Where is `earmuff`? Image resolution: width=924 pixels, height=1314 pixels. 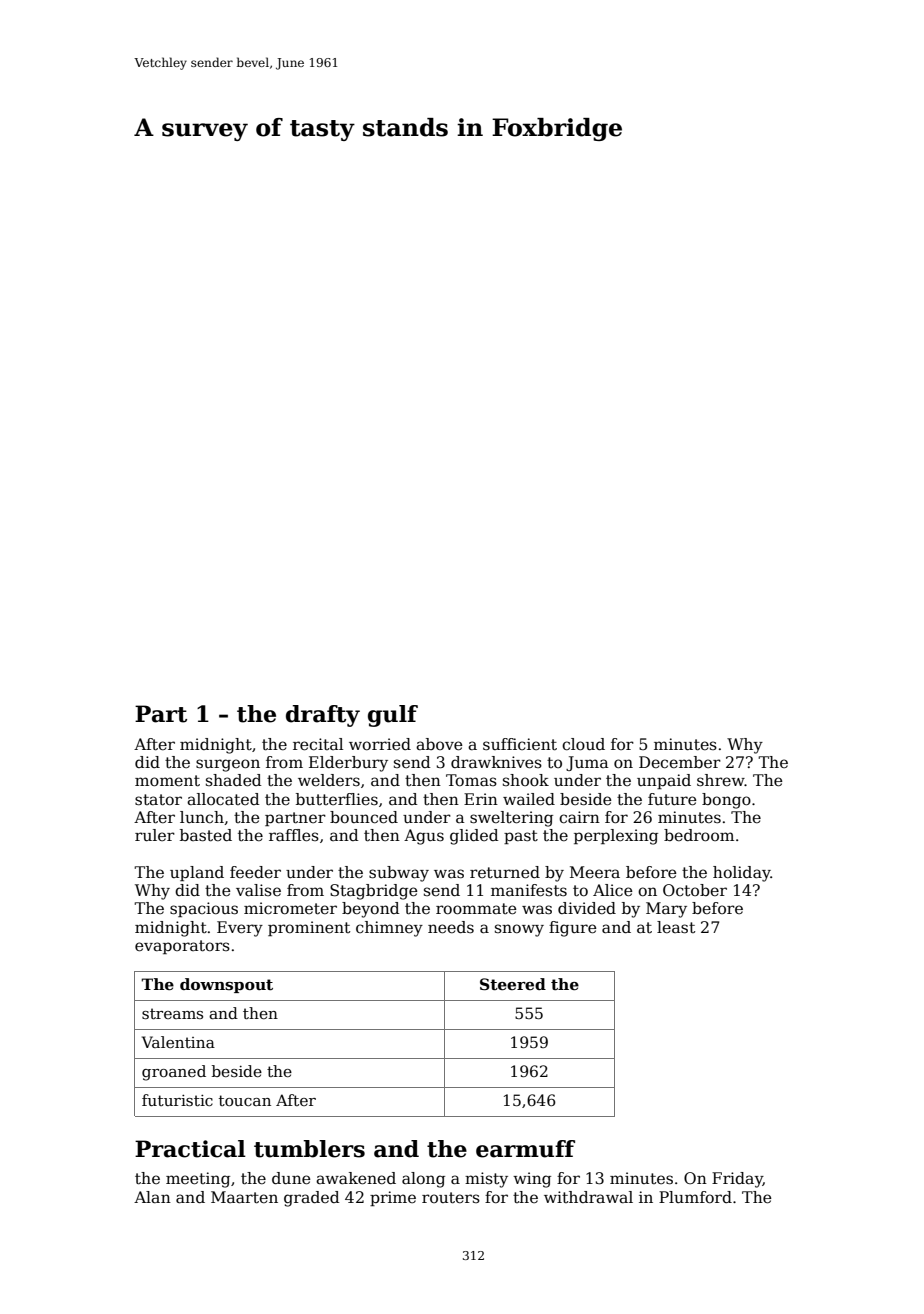
earmuff is located at coordinates (525, 1149).
